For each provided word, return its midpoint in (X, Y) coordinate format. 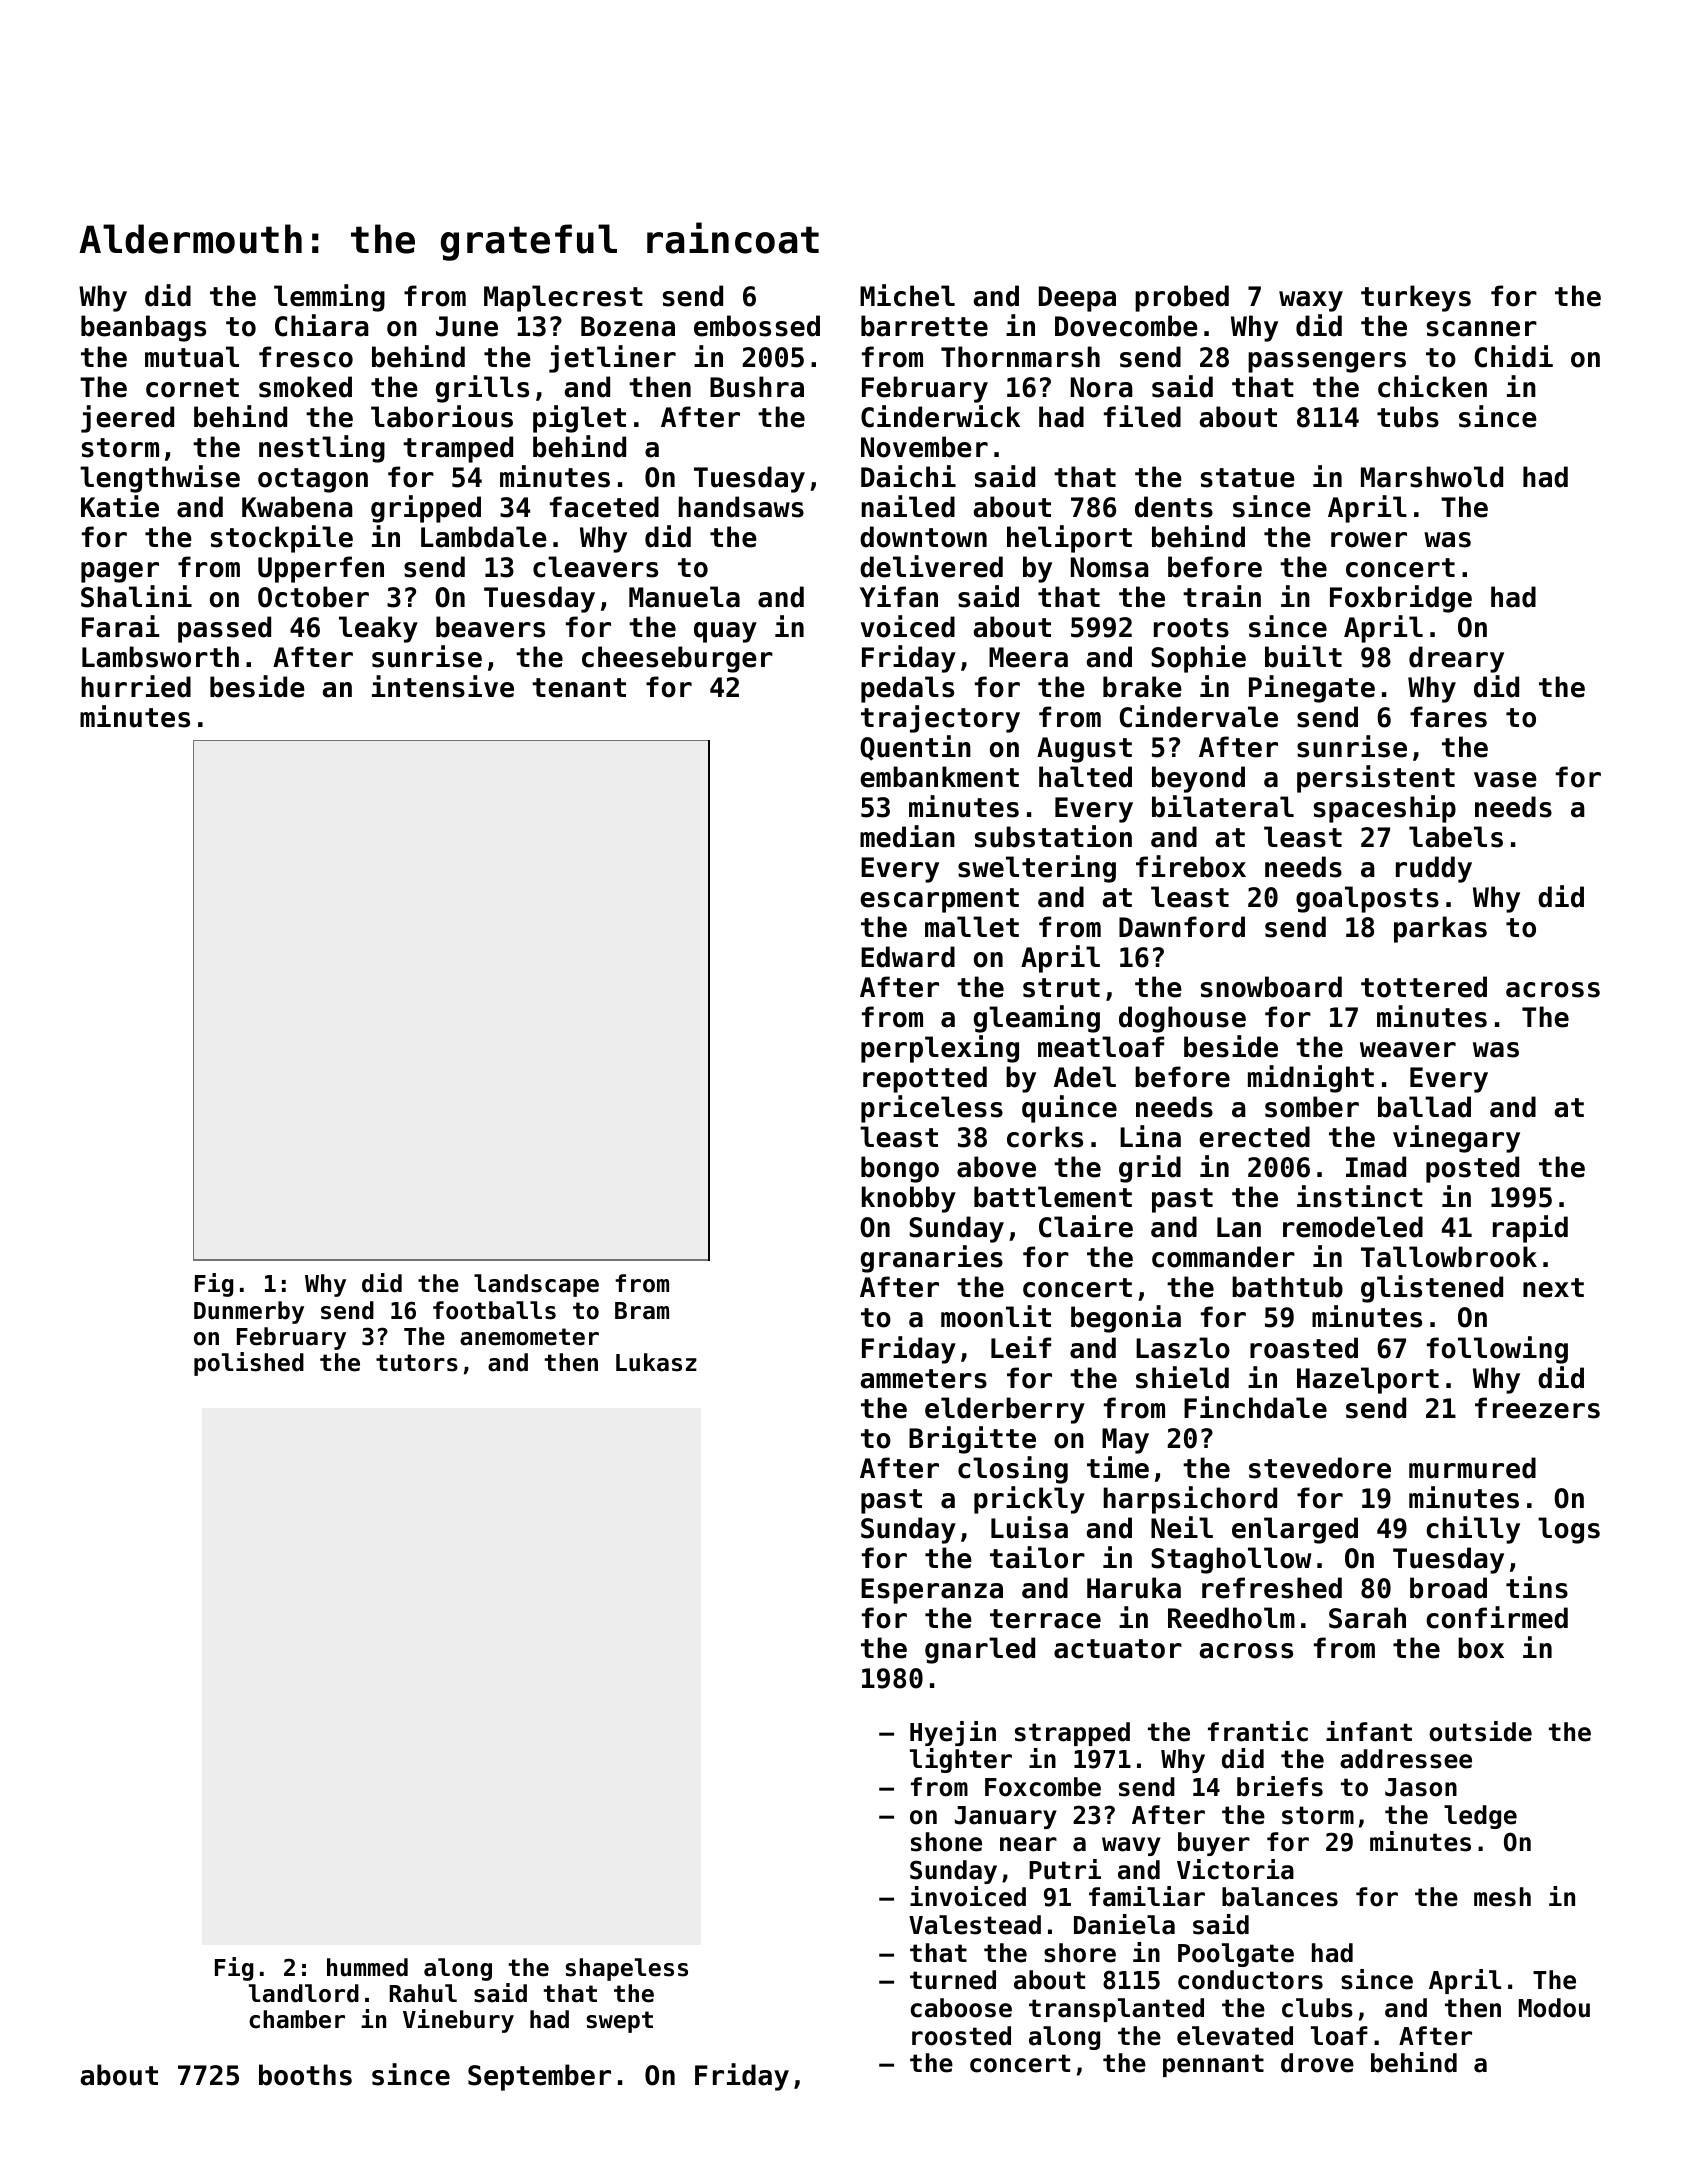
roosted (961, 2036)
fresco (306, 357)
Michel (907, 295)
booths (305, 2075)
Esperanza (932, 1591)
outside (1480, 1731)
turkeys (1416, 298)
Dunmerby (249, 1312)
